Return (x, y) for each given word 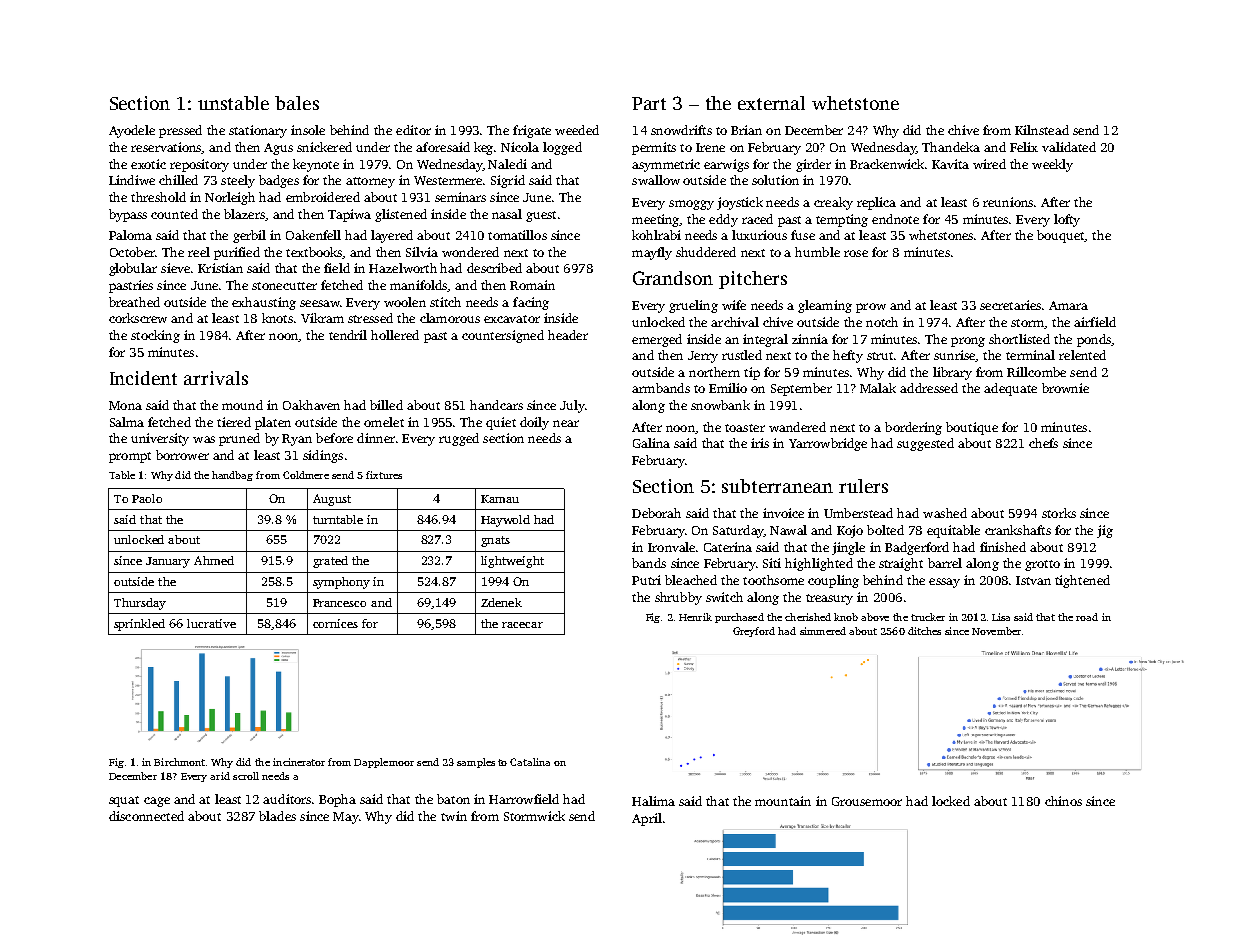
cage (157, 802)
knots (277, 318)
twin (454, 816)
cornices (335, 623)
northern (714, 372)
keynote (316, 165)
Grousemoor (867, 801)
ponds (1094, 340)
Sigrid (508, 181)
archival (735, 322)
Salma (127, 422)
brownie (1065, 388)
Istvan (1033, 580)
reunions (1008, 202)
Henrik (695, 617)
